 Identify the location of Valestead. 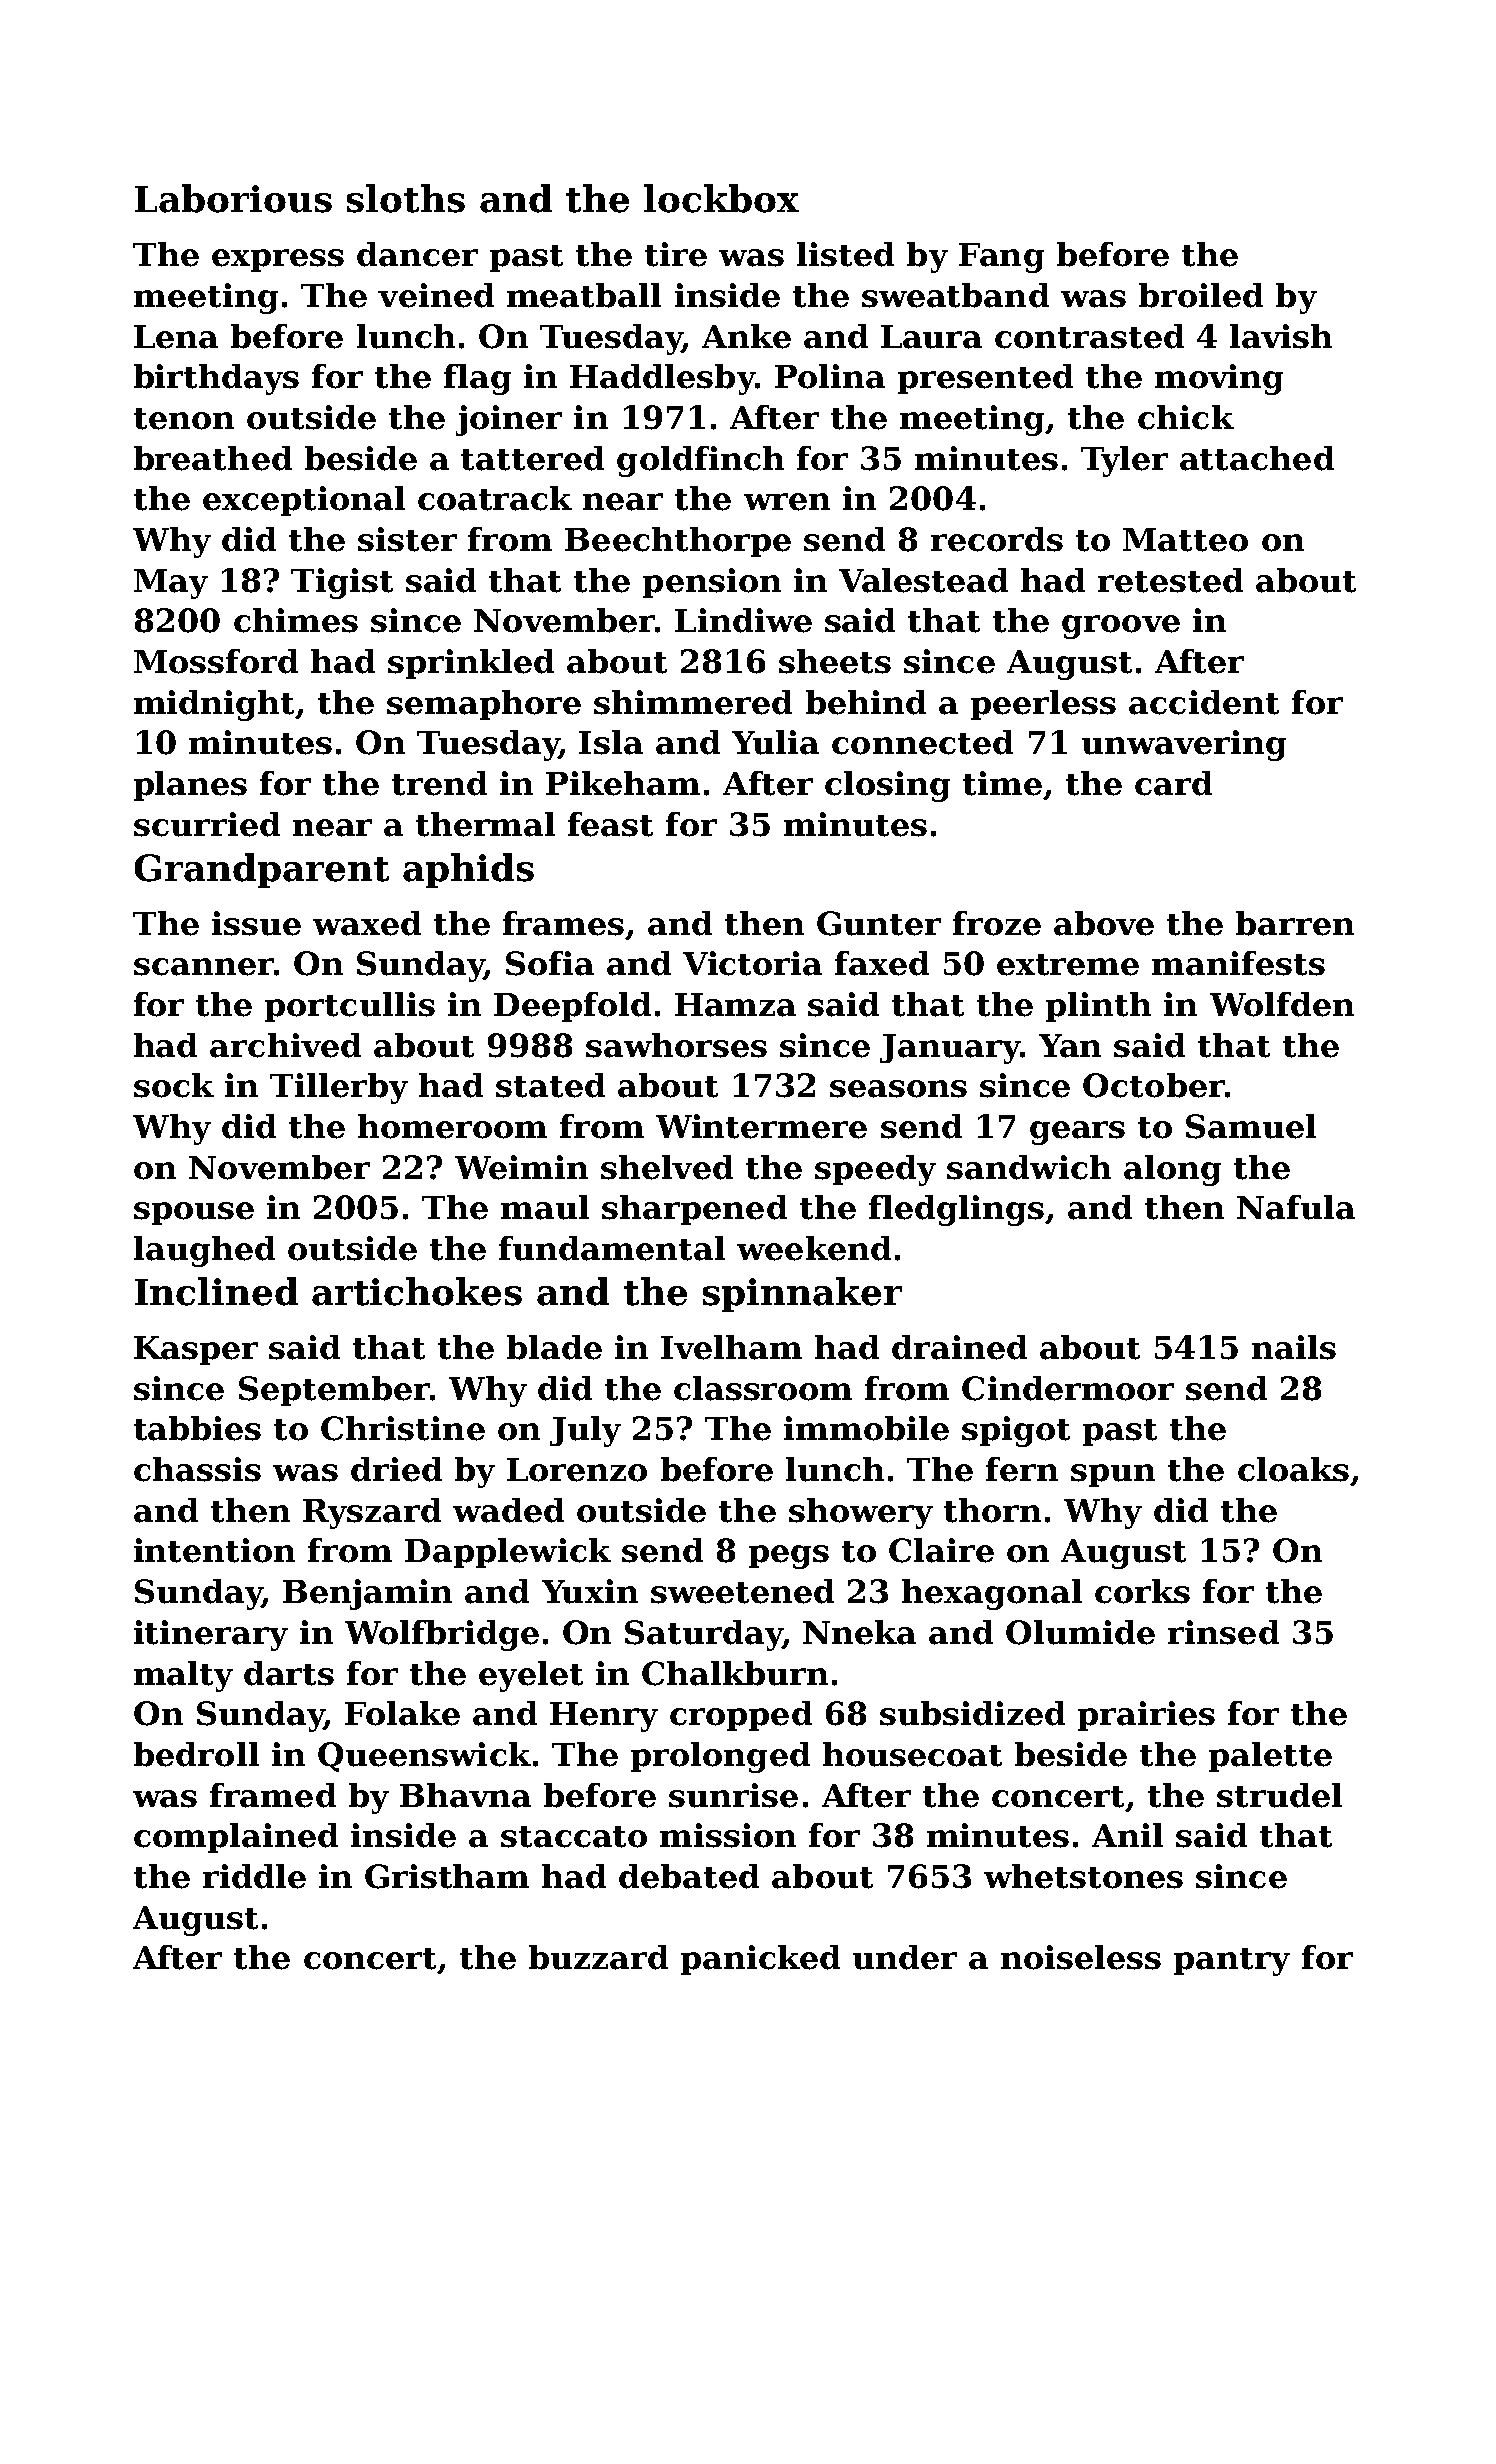
(923, 580).
